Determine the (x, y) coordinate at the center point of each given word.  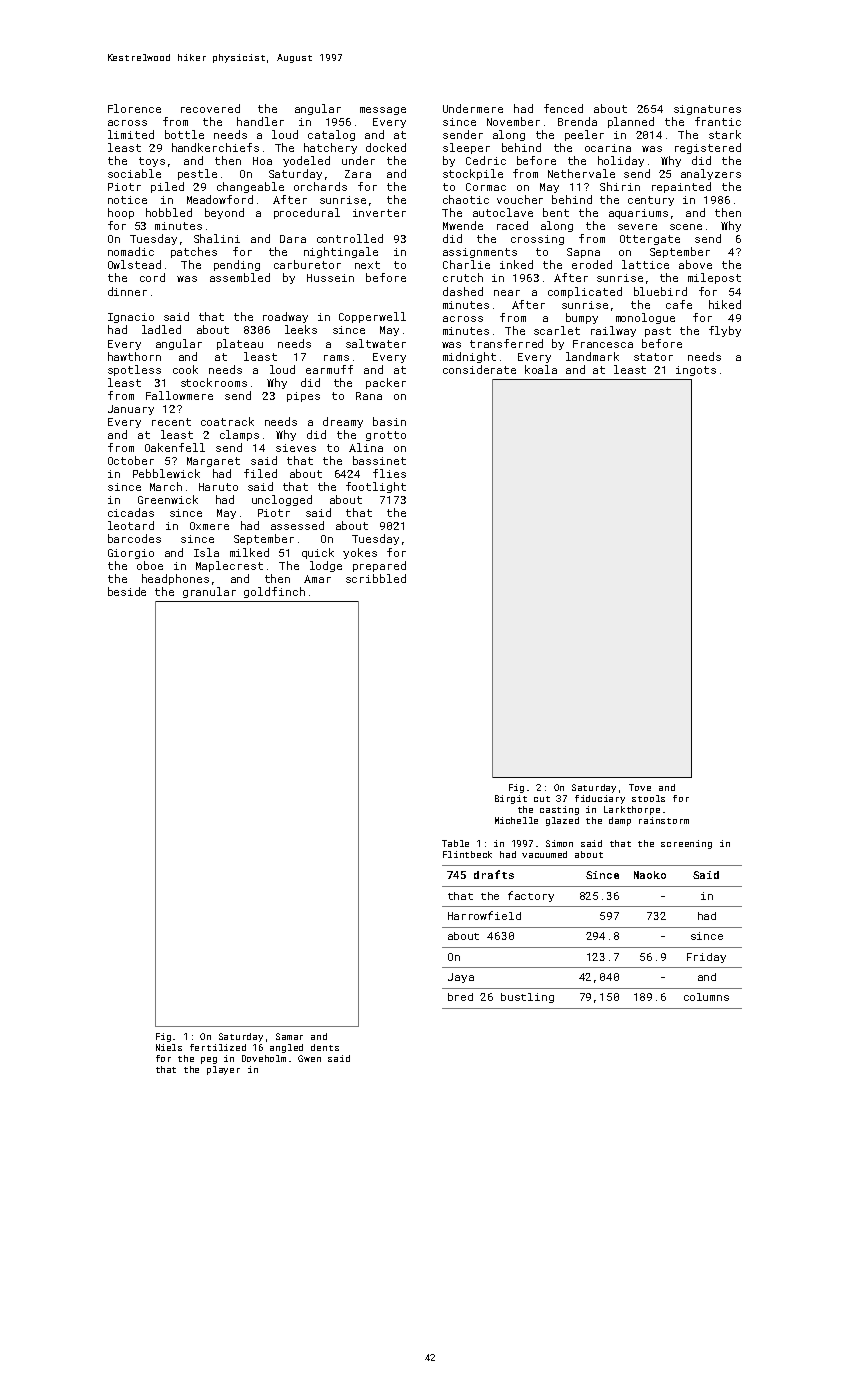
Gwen (309, 1058)
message (383, 111)
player (223, 1070)
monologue (645, 318)
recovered (210, 108)
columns (706, 997)
